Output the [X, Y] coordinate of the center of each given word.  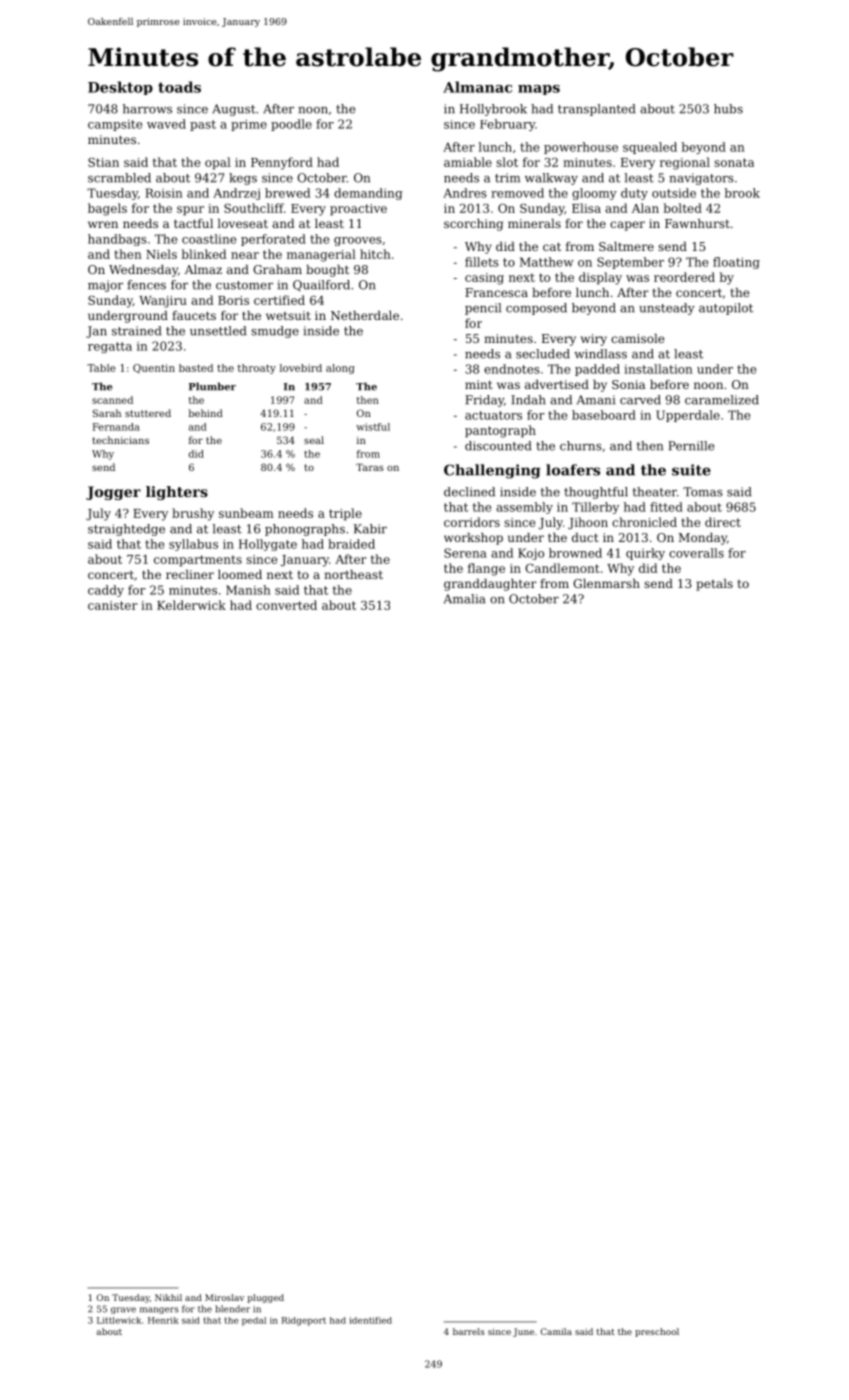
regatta [110, 347]
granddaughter [490, 585]
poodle [291, 125]
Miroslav [224, 1297]
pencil [483, 309]
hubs [728, 109]
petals [714, 585]
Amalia [464, 599]
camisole [637, 338]
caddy [106, 591]
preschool [657, 1332]
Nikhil [168, 1297]
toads [179, 87]
